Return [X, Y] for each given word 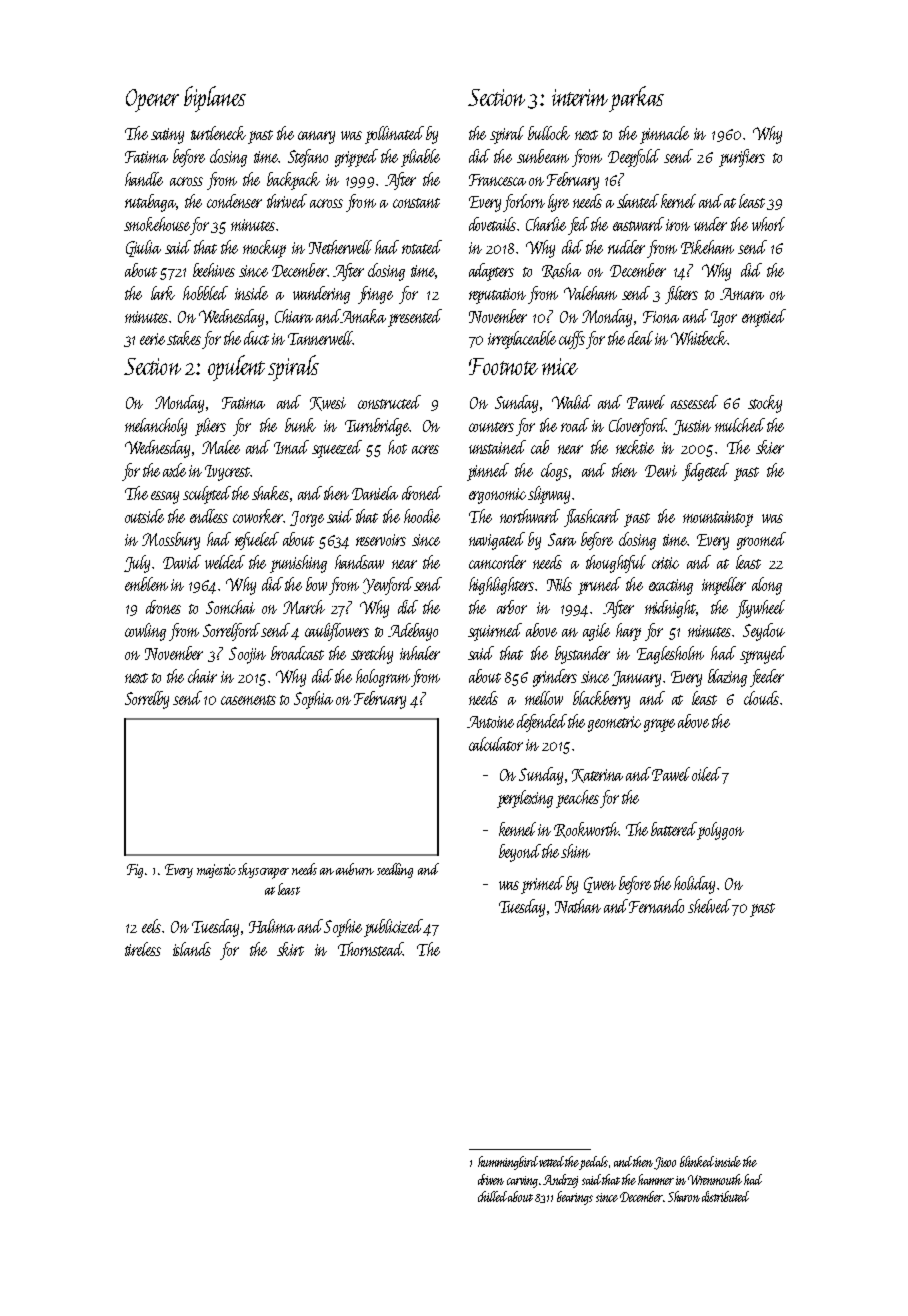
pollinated [394, 135]
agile [596, 632]
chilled [492, 1196]
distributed [725, 1196]
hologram [383, 678]
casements [248, 700]
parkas [636, 99]
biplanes [215, 99]
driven [491, 1179]
